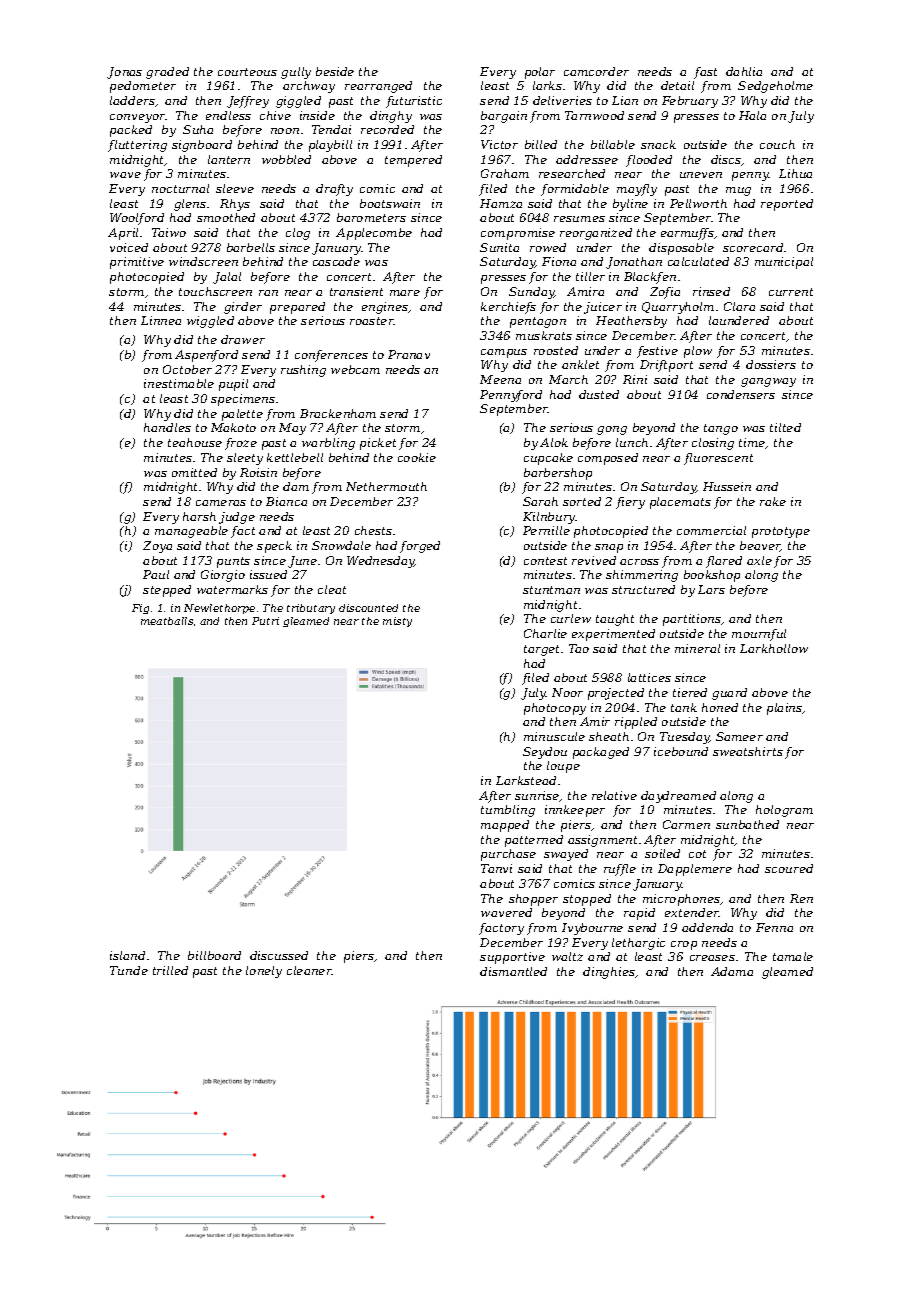 The image size is (924, 1308). I want to click on Tunde, so click(129, 970).
